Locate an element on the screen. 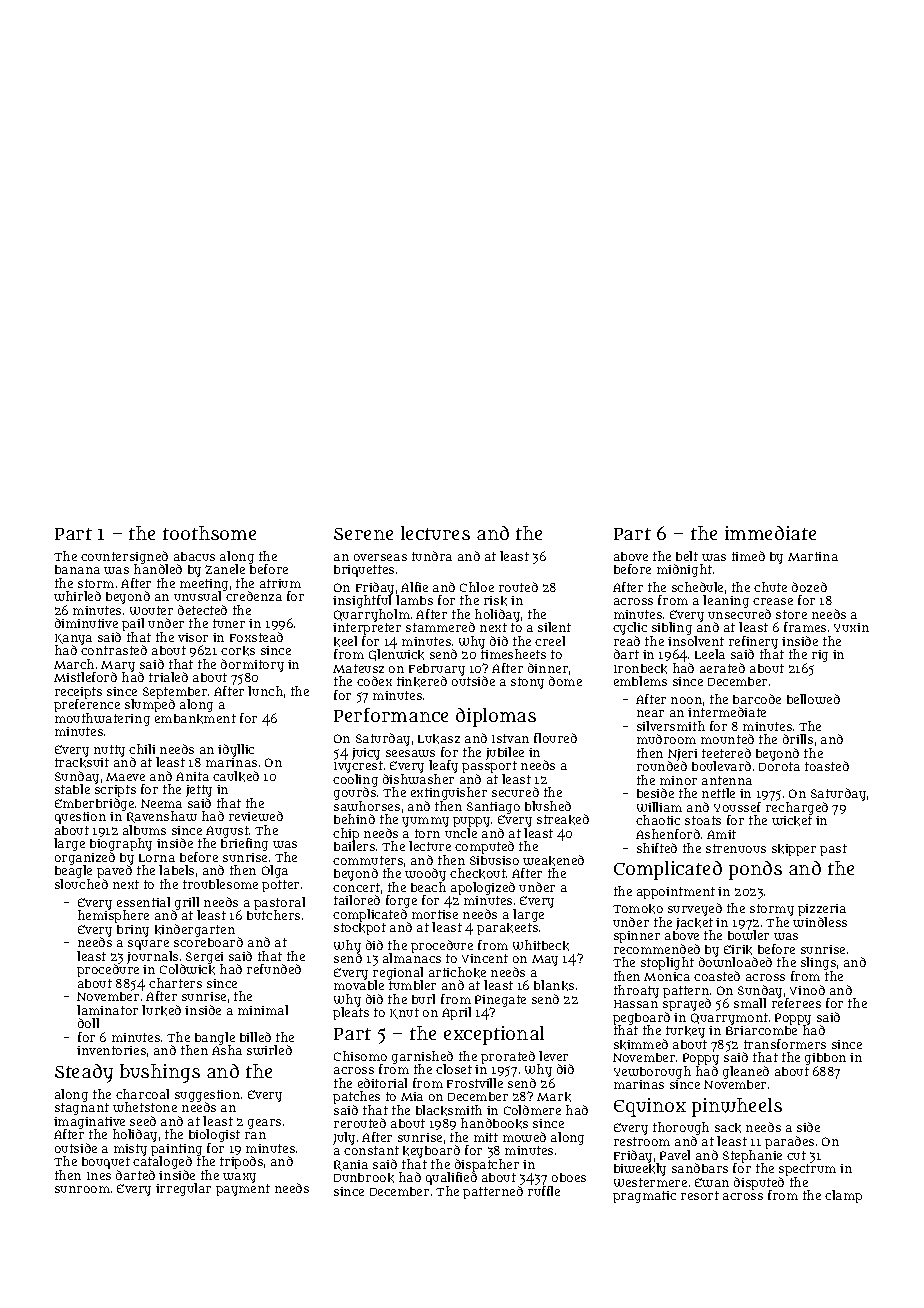 This screenshot has width=924, height=1308. Zanele is located at coordinates (225, 569).
